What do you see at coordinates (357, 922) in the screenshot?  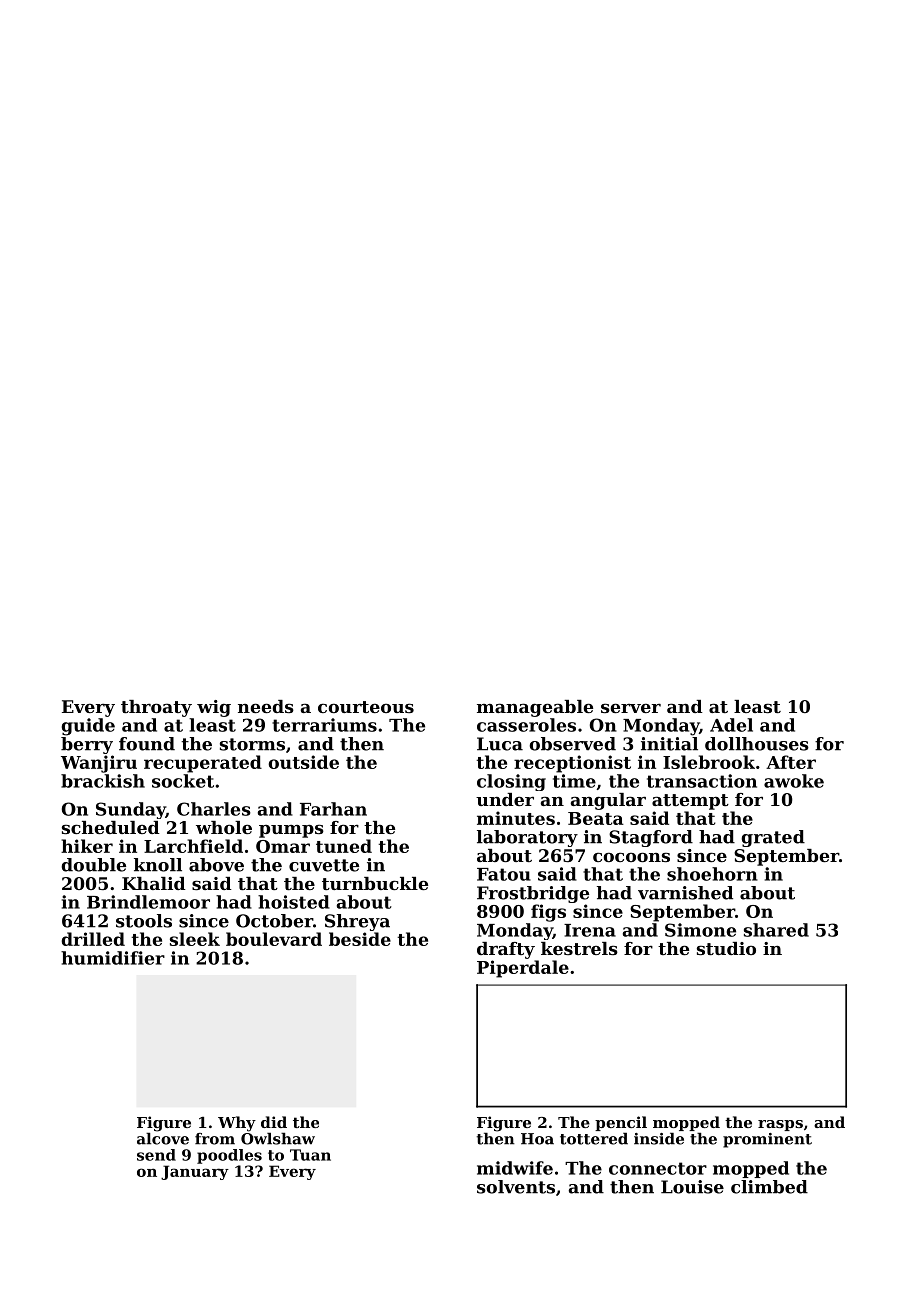 I see `Shreya` at bounding box center [357, 922].
